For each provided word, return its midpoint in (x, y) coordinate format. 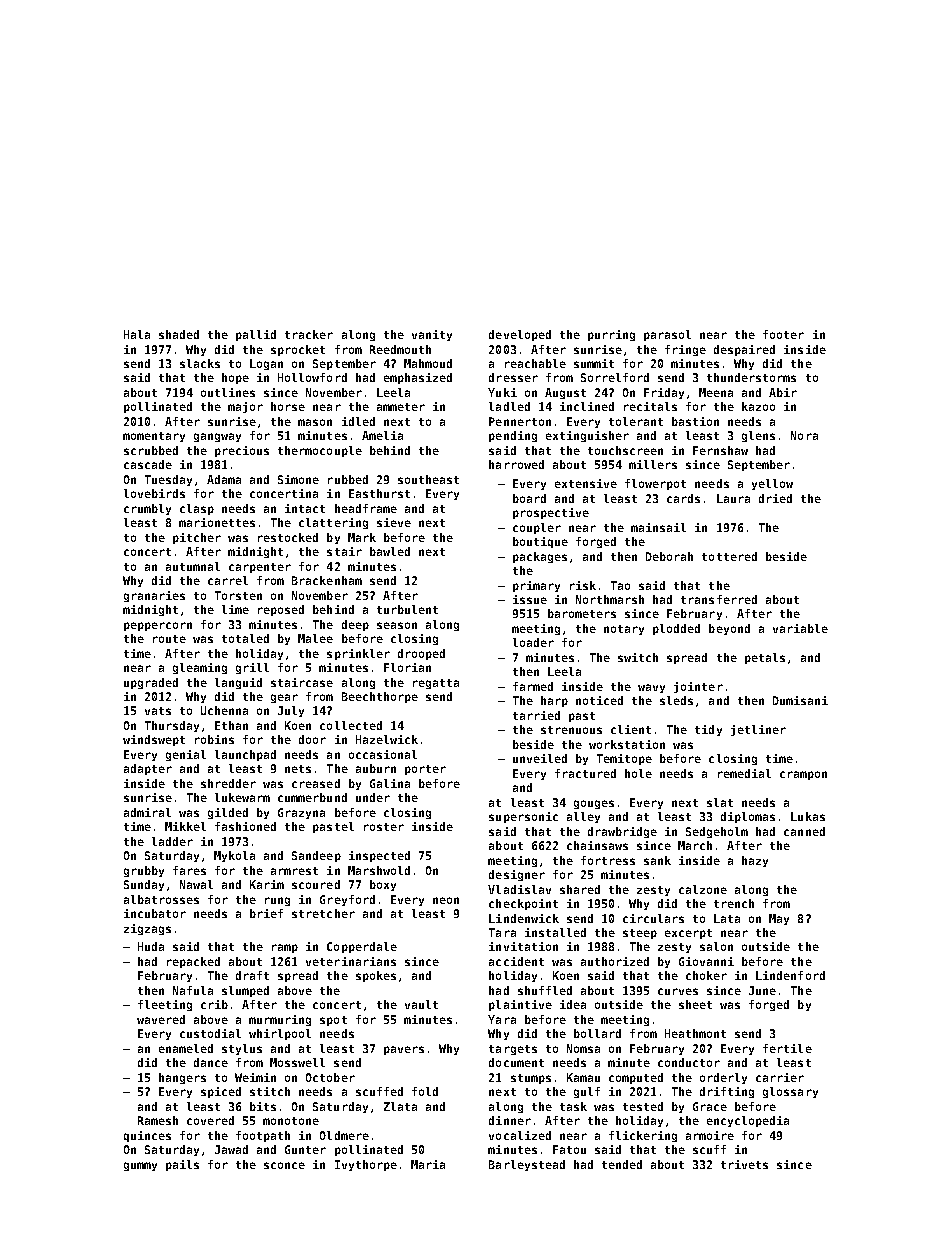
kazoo (758, 406)
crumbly (147, 509)
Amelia (382, 435)
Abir (783, 392)
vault (421, 1004)
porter (425, 770)
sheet (695, 1004)
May (779, 919)
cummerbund (312, 797)
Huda (151, 946)
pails (182, 1165)
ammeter (401, 407)
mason (315, 422)
